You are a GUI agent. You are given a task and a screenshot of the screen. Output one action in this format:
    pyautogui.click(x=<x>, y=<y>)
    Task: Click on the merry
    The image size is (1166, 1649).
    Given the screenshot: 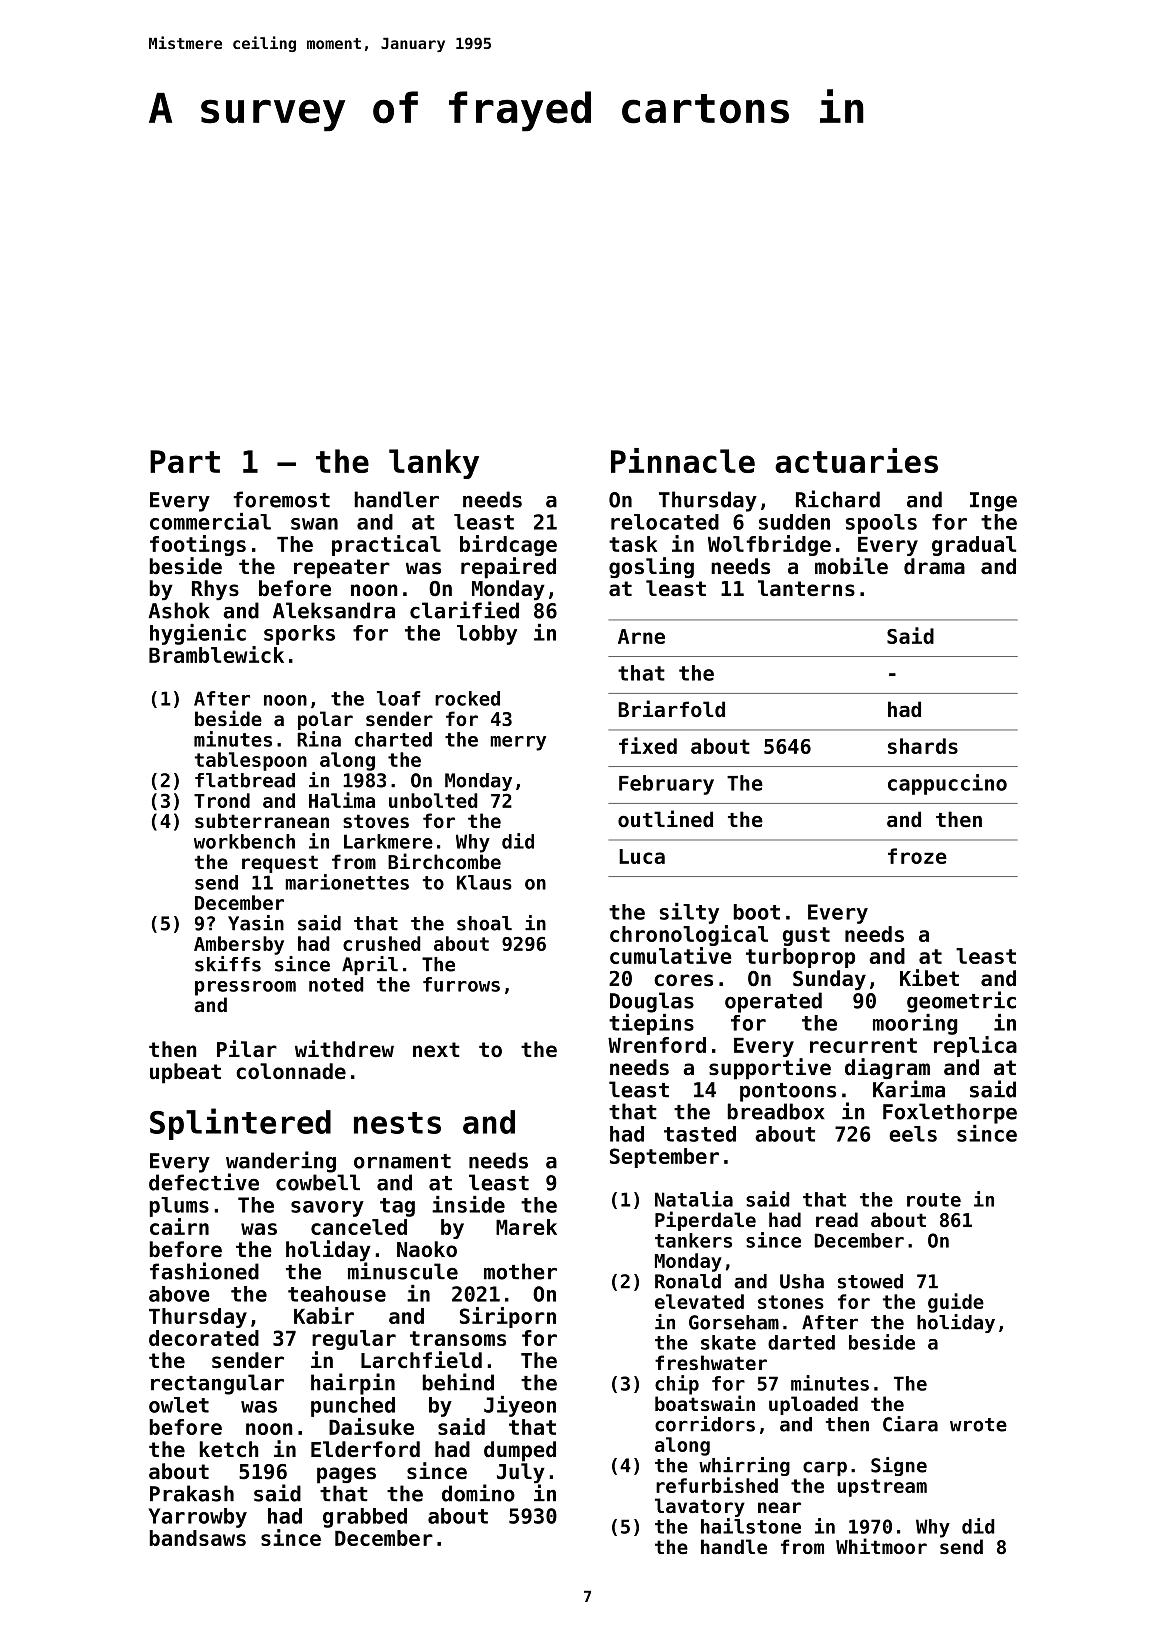 What is the action you would take?
    pyautogui.click(x=518, y=743)
